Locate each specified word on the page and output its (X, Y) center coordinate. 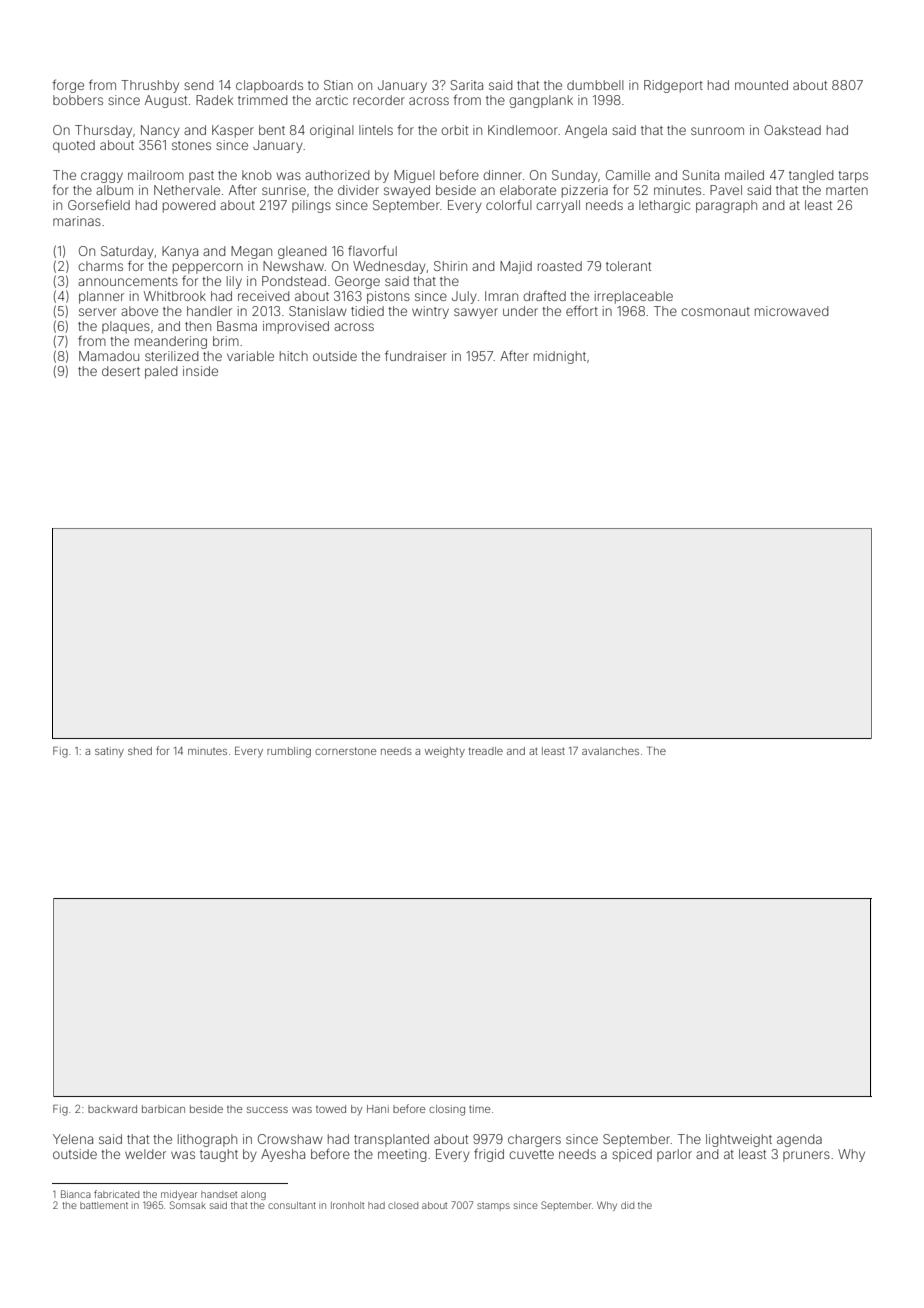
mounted (761, 85)
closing (447, 1110)
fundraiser (416, 356)
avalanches (610, 751)
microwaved (791, 311)
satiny (109, 752)
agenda (799, 1140)
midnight (560, 357)
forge (68, 86)
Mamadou (109, 356)
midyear (179, 1195)
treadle (486, 751)
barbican (163, 1109)
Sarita (467, 85)
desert (121, 371)
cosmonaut (715, 311)
